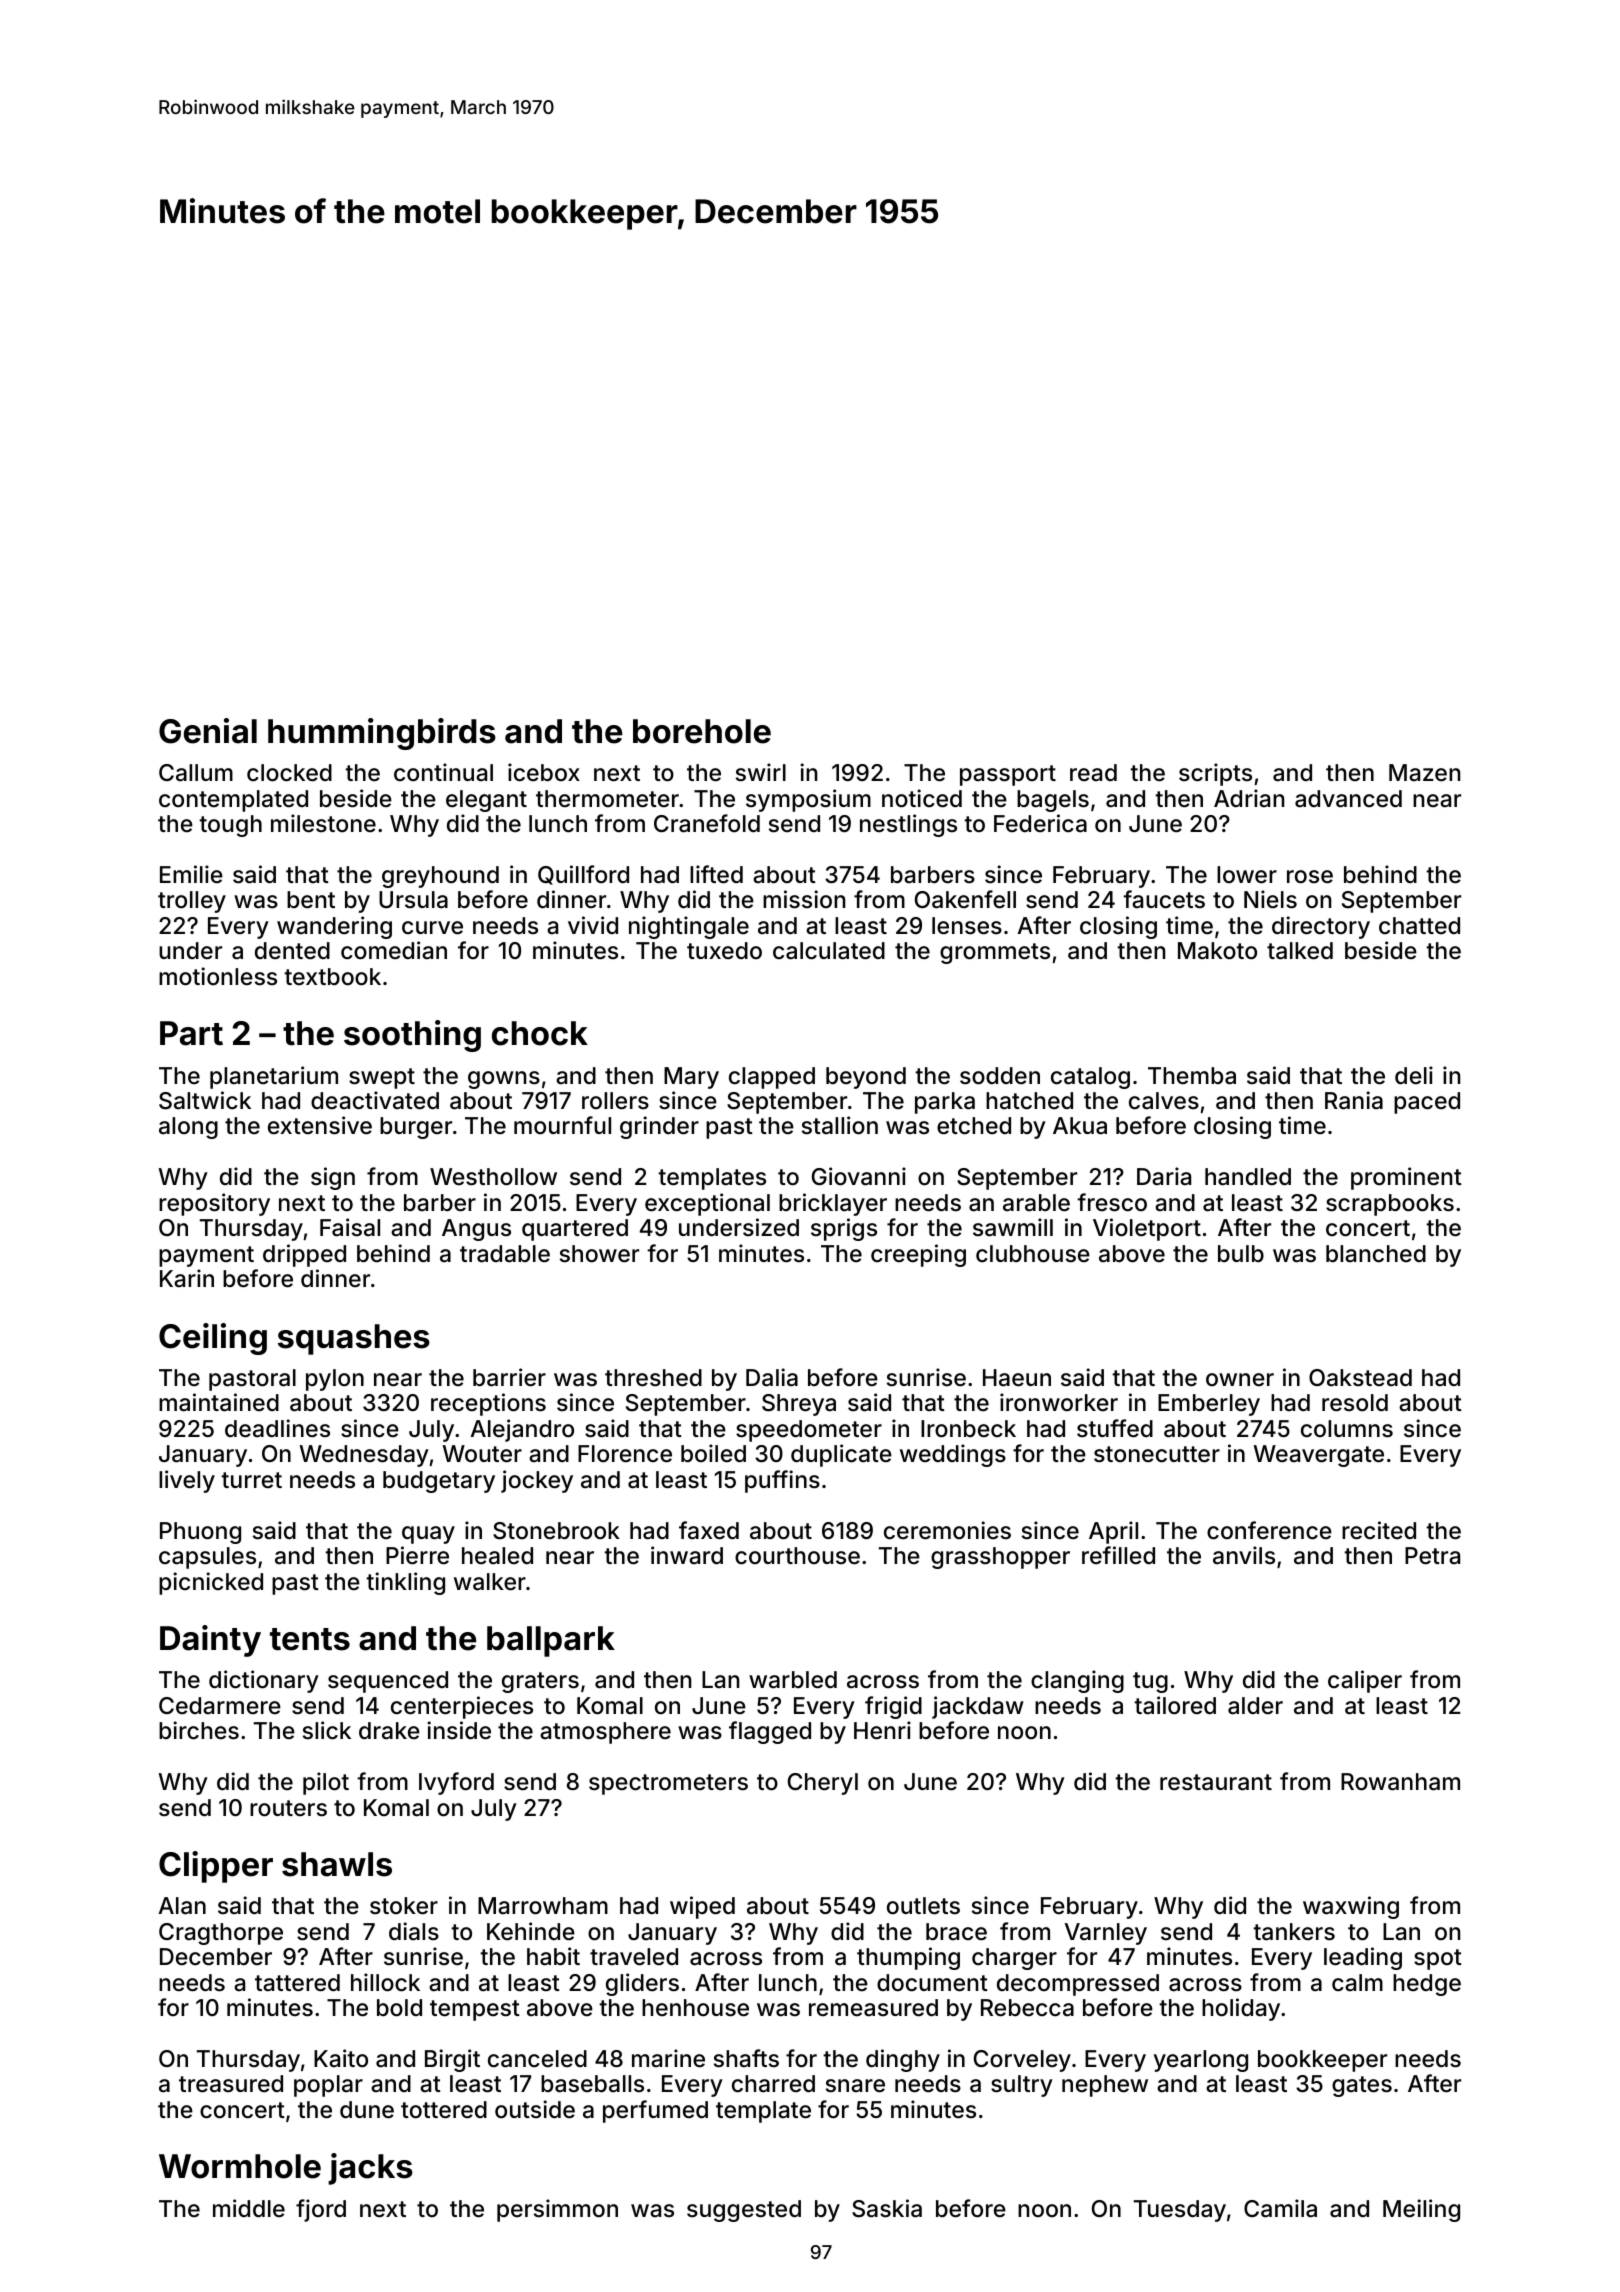  Describe the element at coordinates (337, 1864) in the page. I see `shawls` at that location.
